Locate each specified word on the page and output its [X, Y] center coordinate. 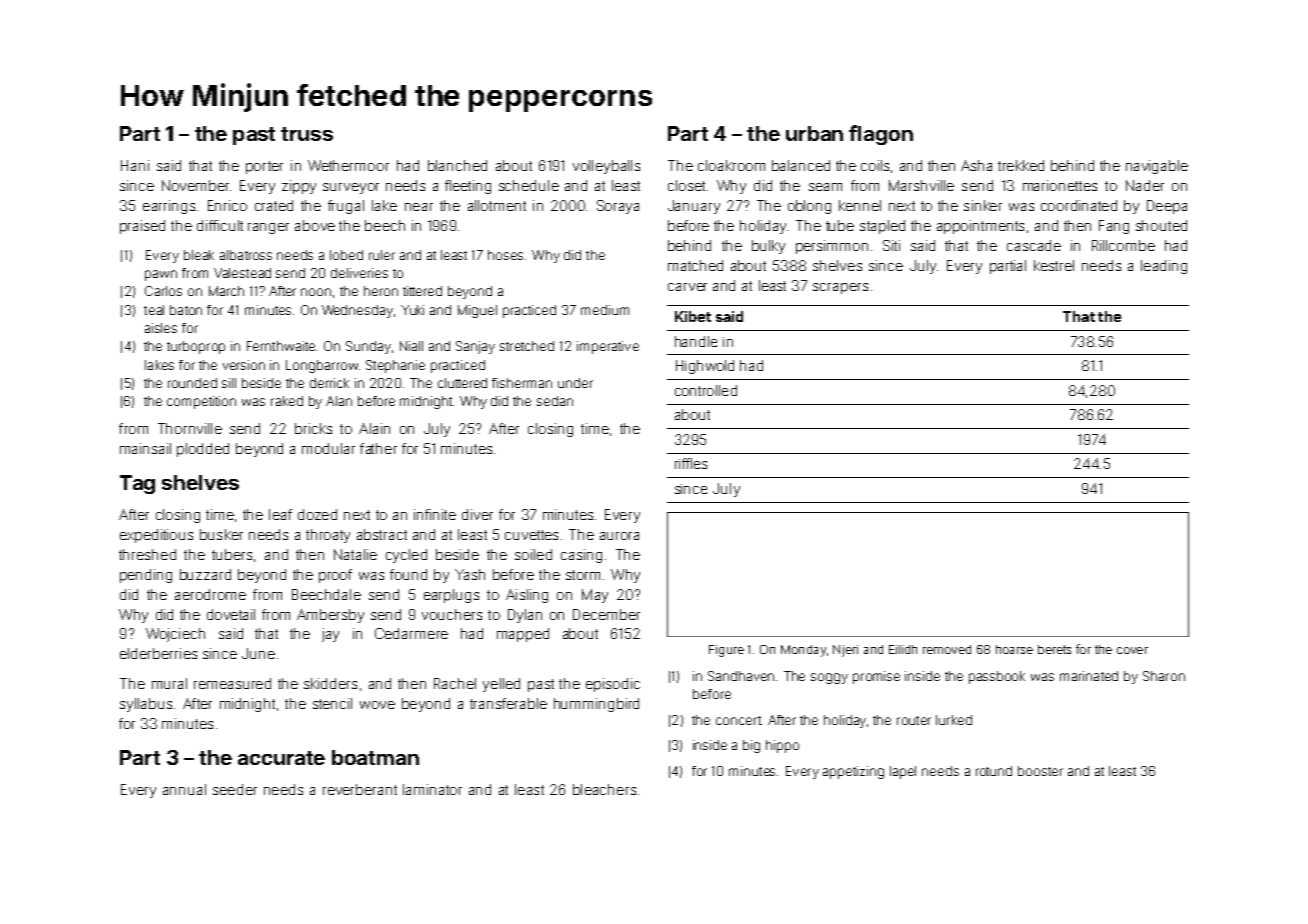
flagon [881, 135]
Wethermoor [348, 165]
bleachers [604, 789]
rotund [994, 771]
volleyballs [606, 167]
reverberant [360, 789]
